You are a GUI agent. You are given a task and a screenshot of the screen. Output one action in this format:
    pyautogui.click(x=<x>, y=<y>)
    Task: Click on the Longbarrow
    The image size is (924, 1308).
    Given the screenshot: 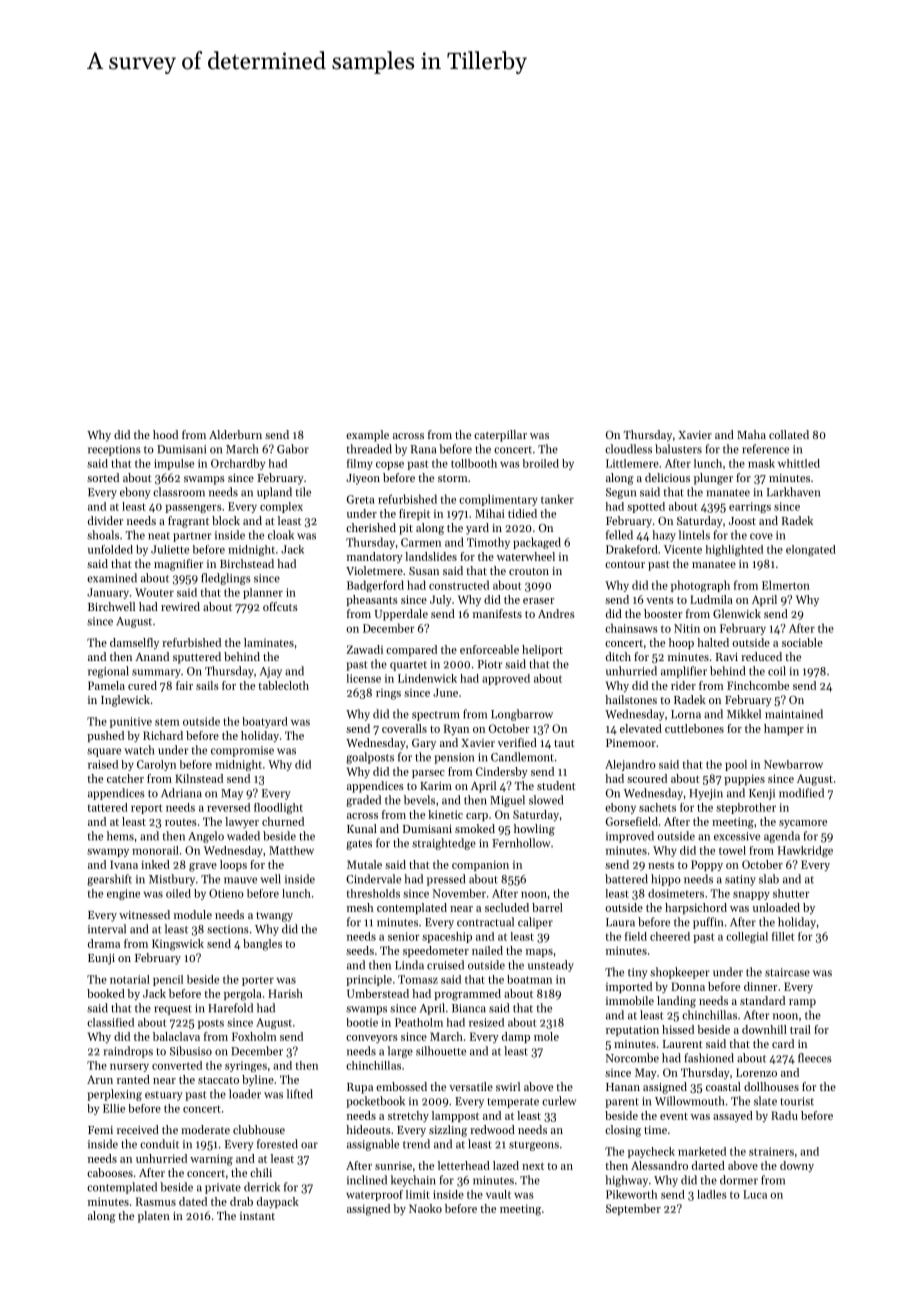 What is the action you would take?
    pyautogui.click(x=522, y=715)
